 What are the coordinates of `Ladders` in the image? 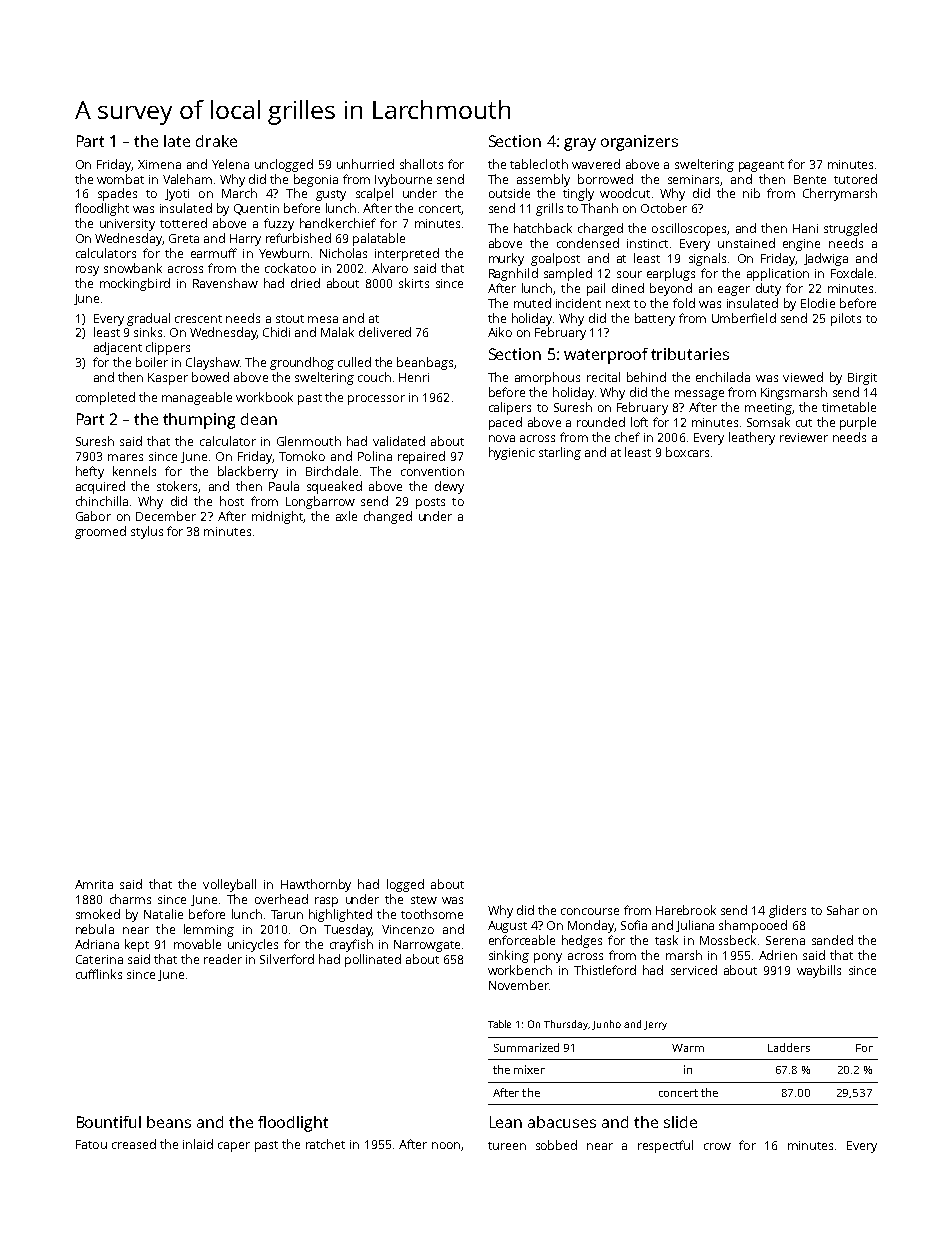 It's located at (789, 1047).
